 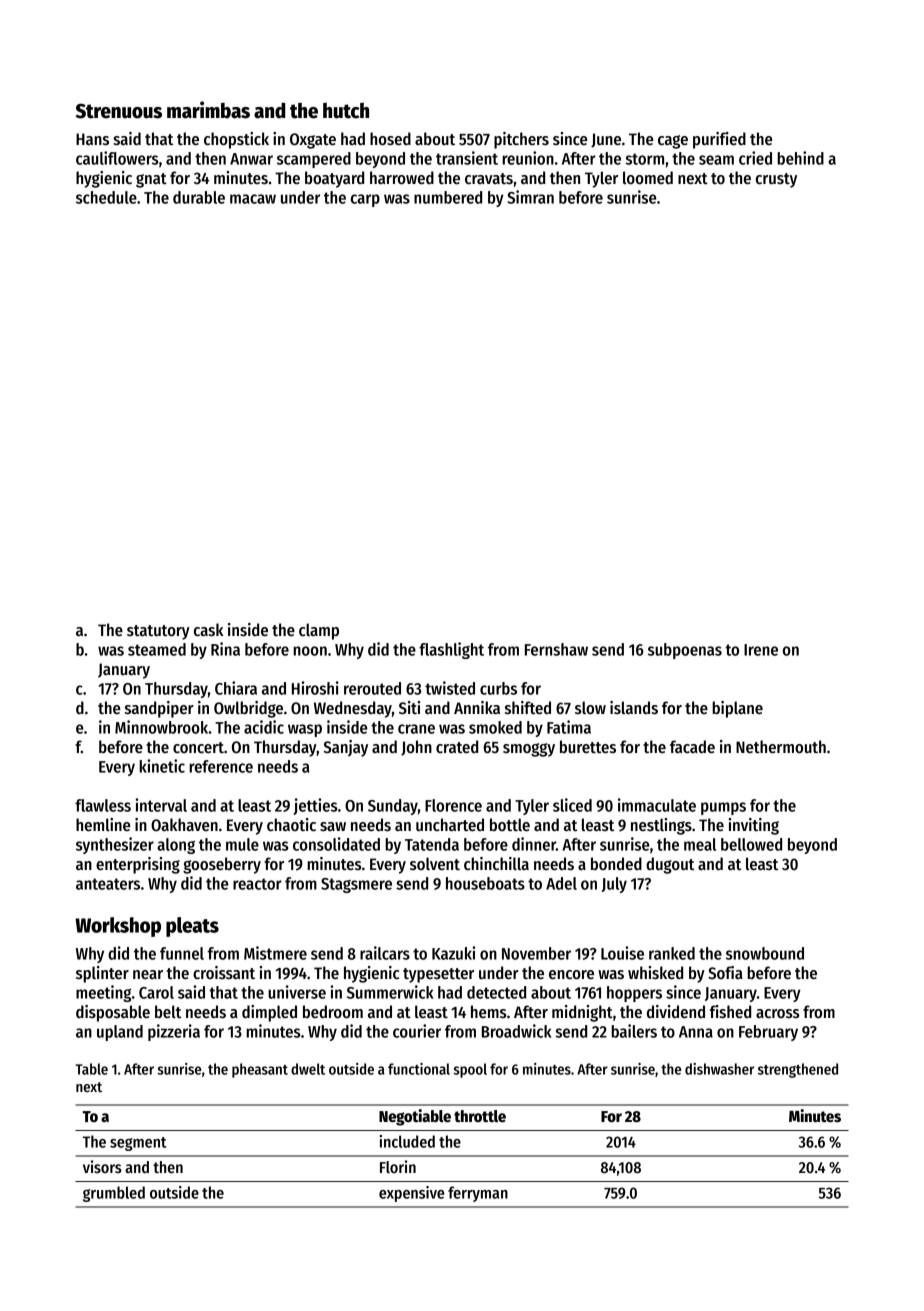 I want to click on statutory, so click(x=158, y=632).
